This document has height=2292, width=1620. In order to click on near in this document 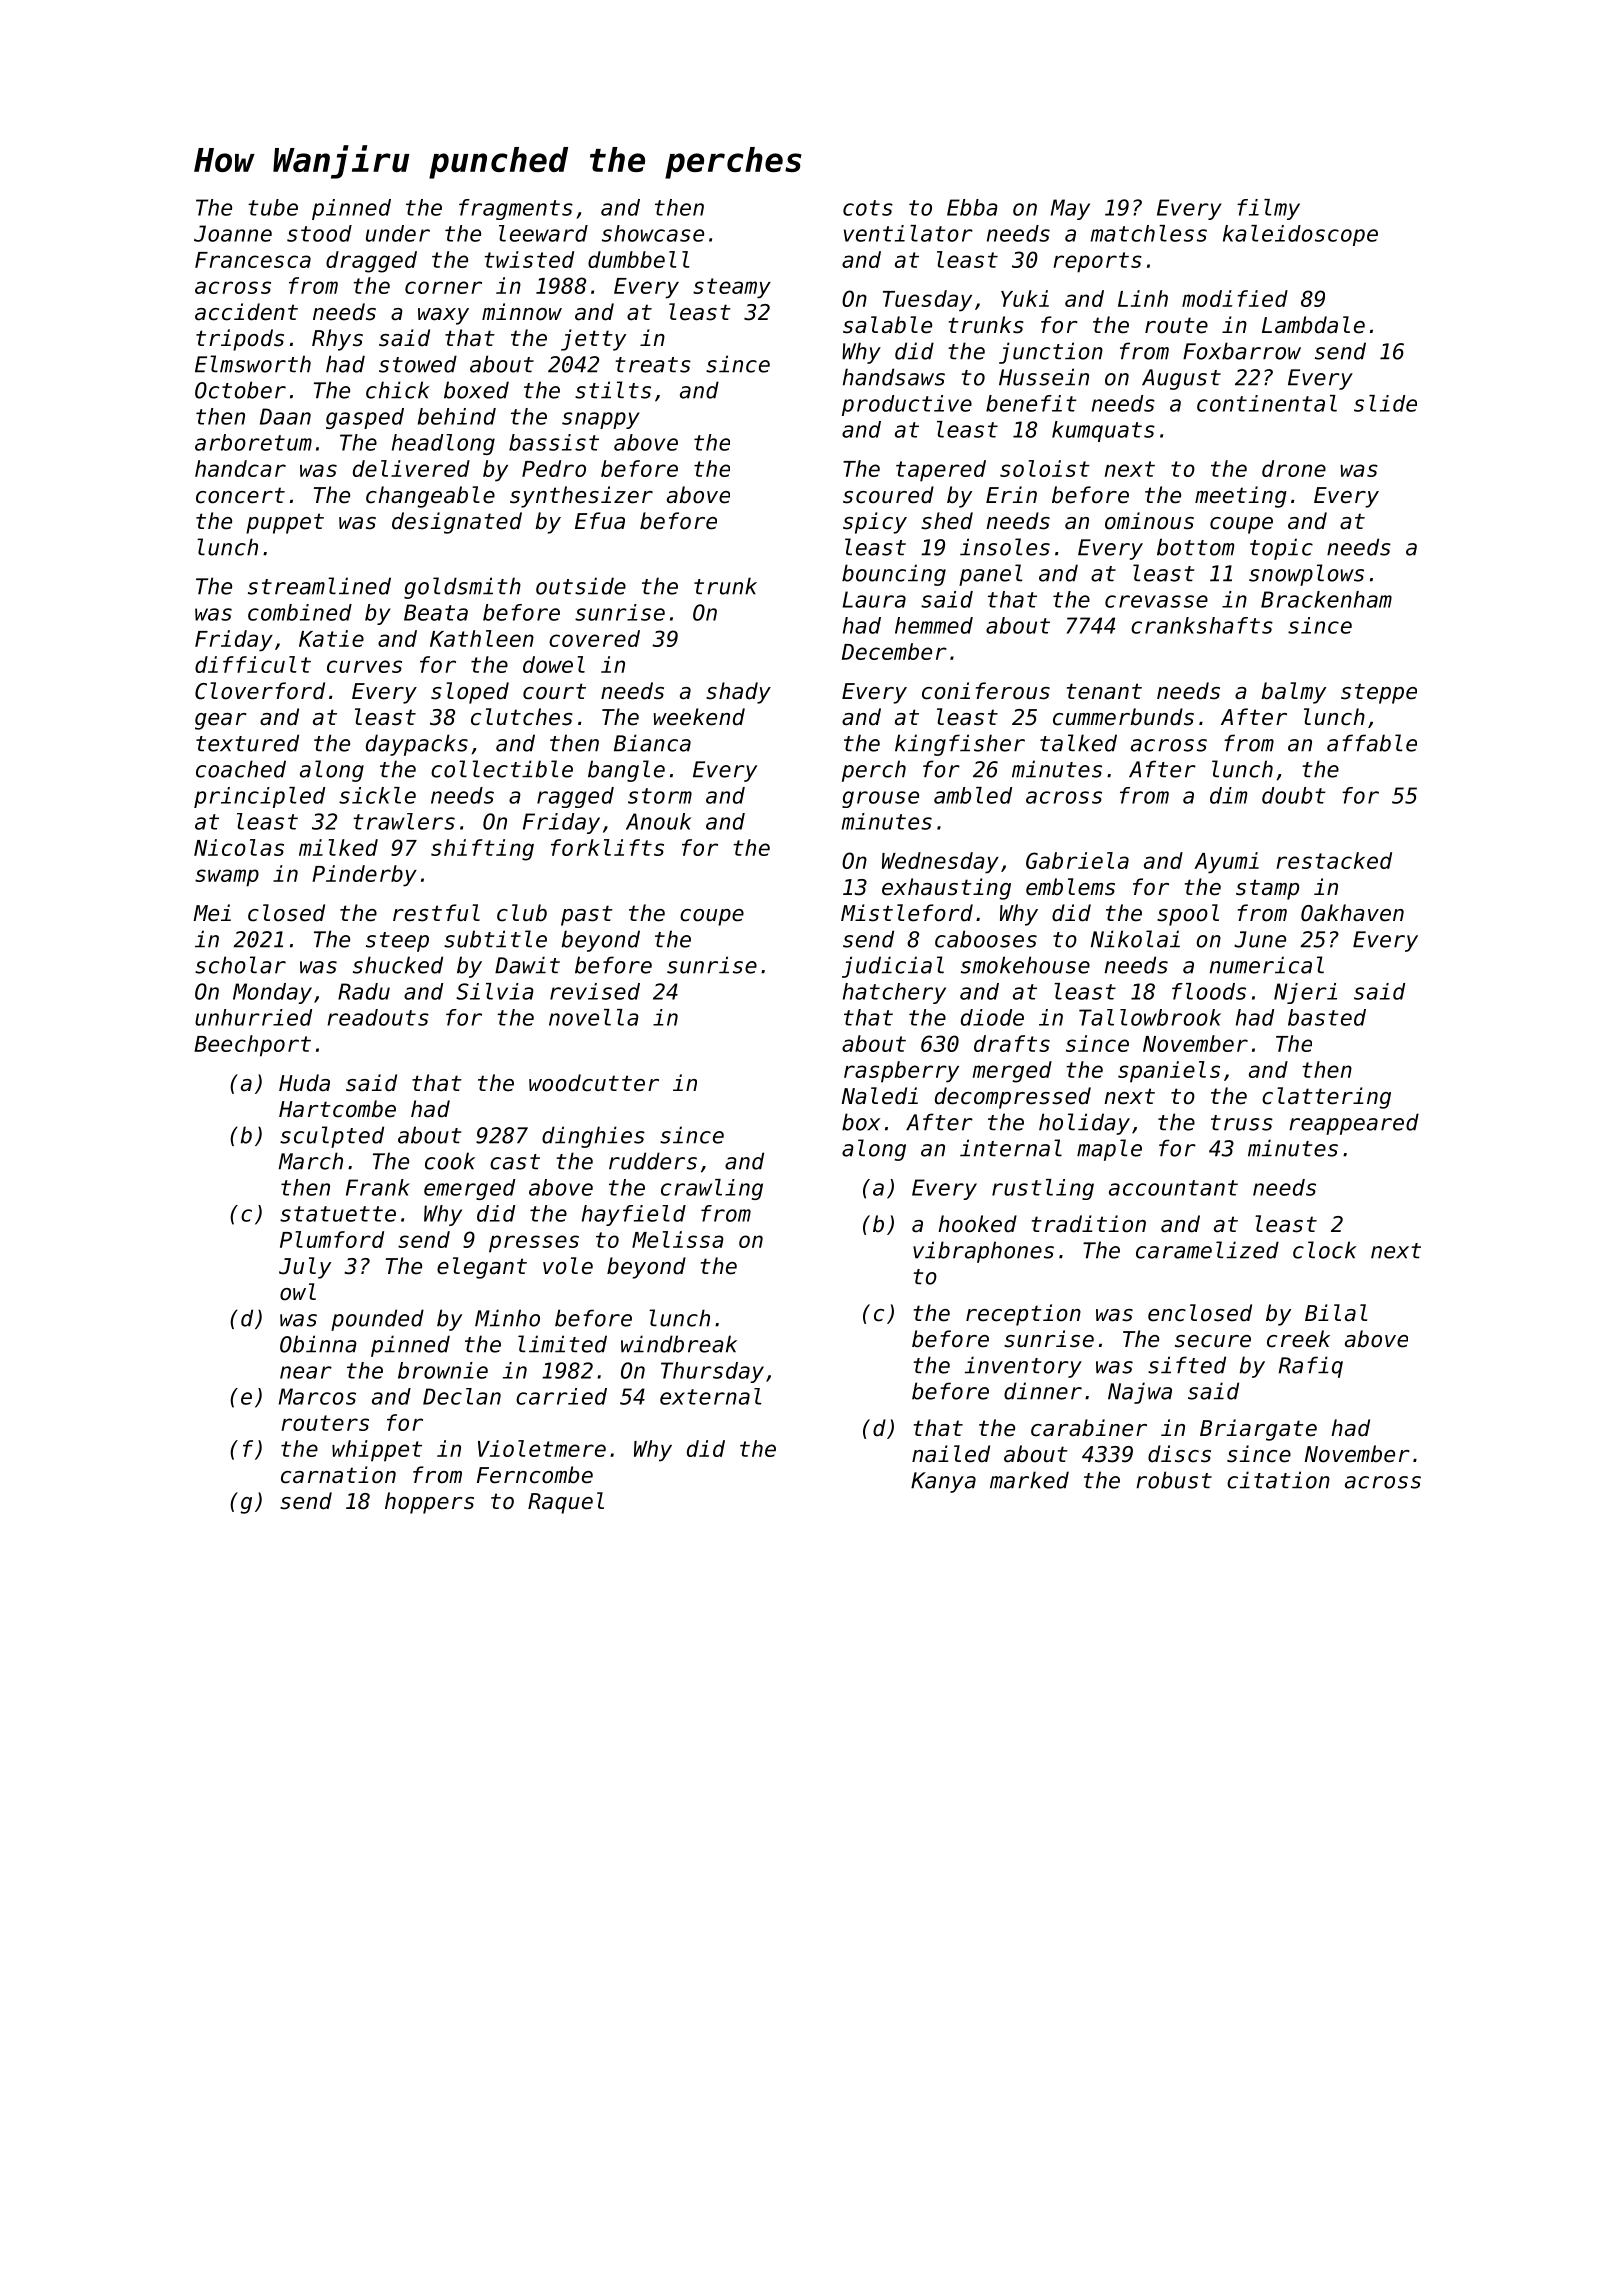, I will do `click(306, 1372)`.
